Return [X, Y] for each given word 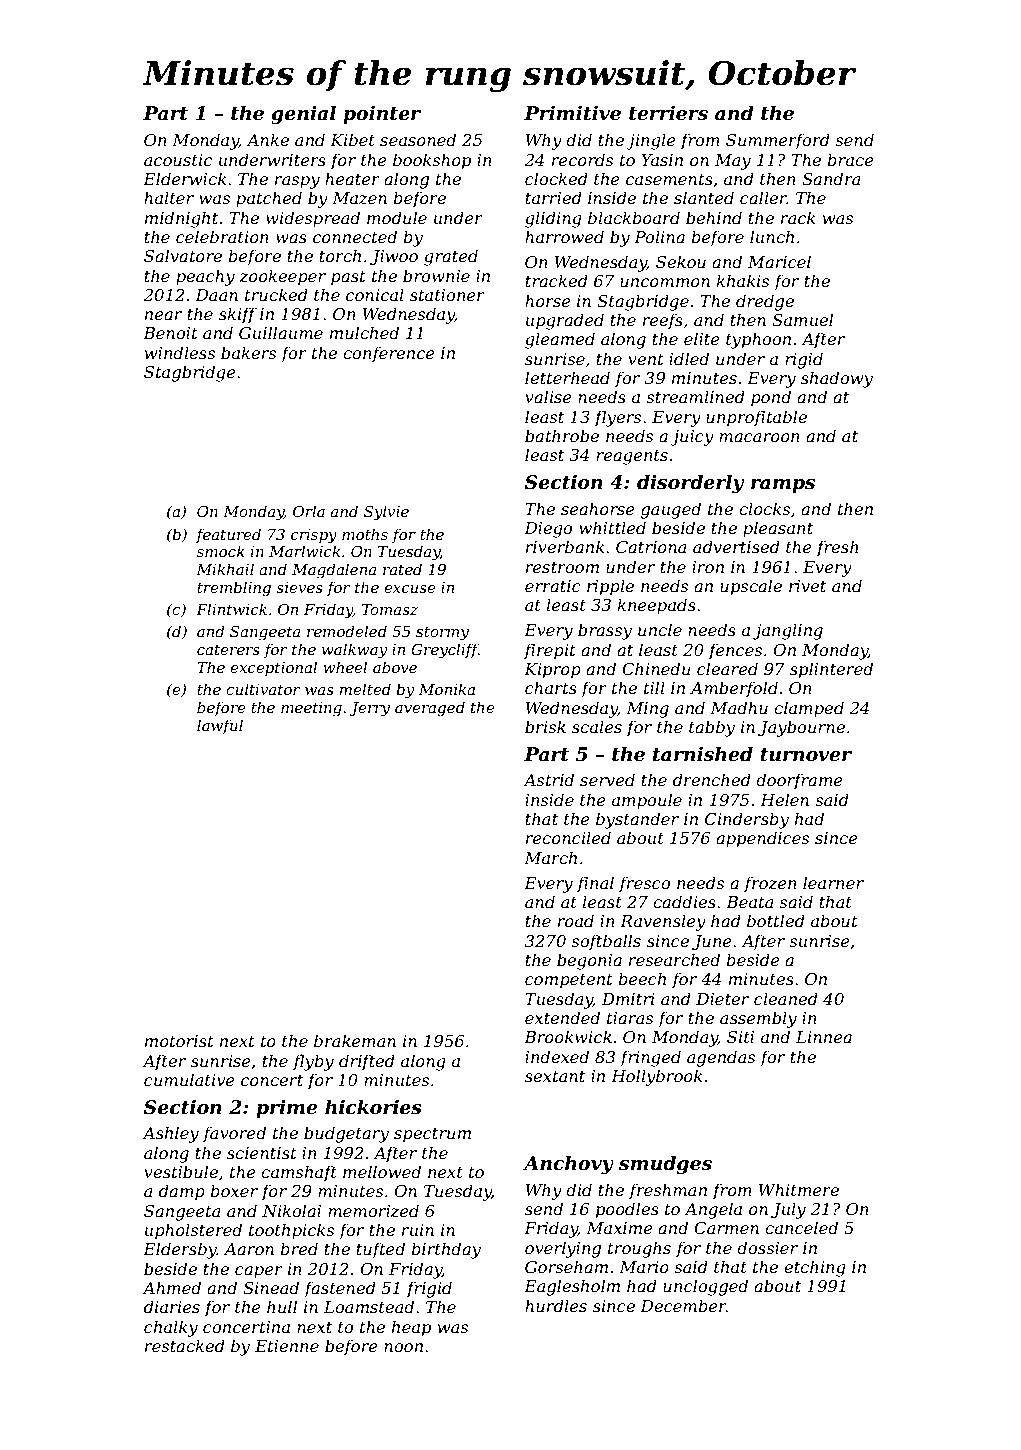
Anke [267, 139]
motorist [179, 1041]
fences [735, 651]
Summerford [778, 141]
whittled [612, 527]
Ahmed [171, 1287]
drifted [367, 1062]
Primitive [572, 113]
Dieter [722, 999]
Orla [309, 511]
